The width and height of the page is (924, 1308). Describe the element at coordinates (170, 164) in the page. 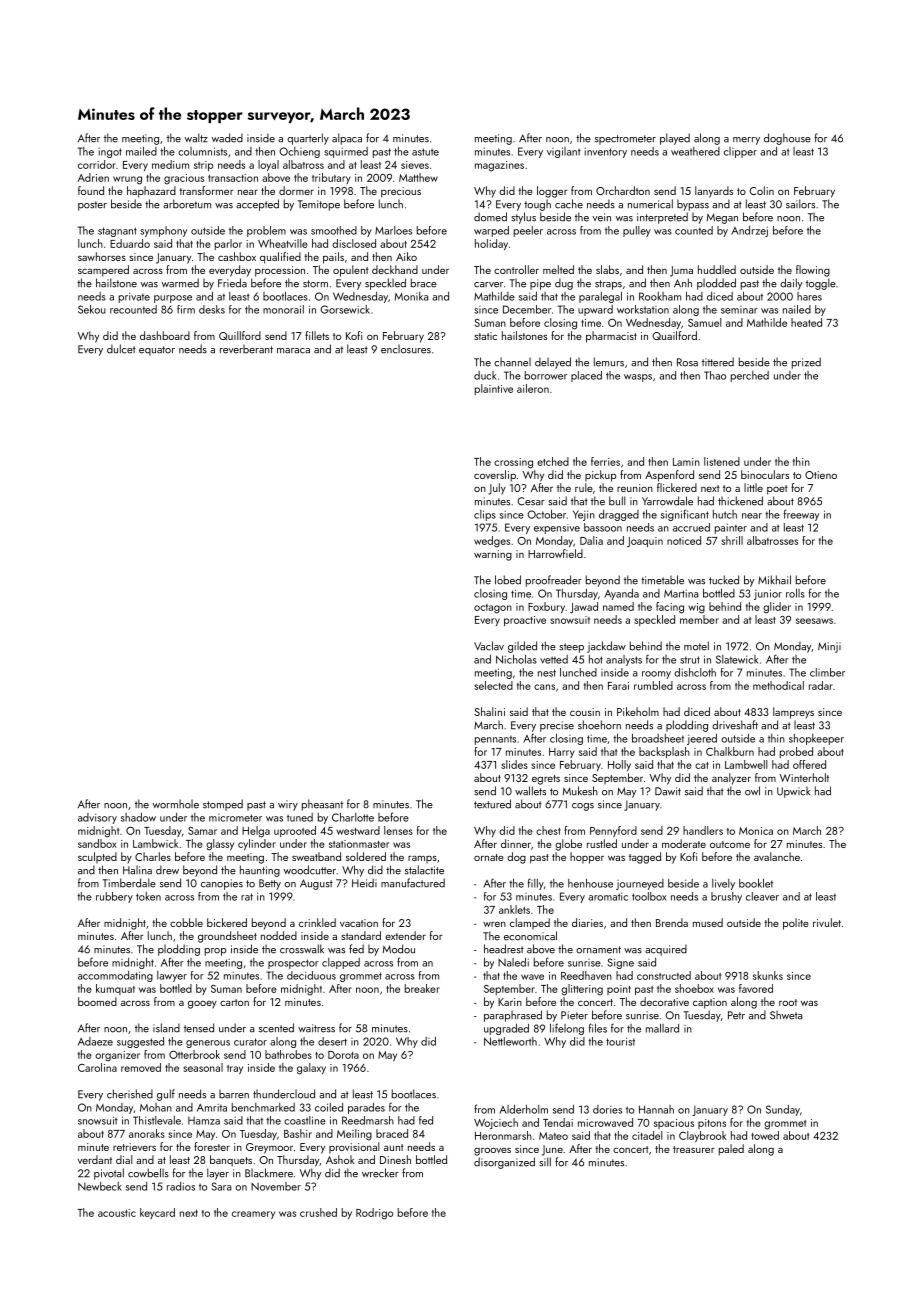

I see `medium` at that location.
